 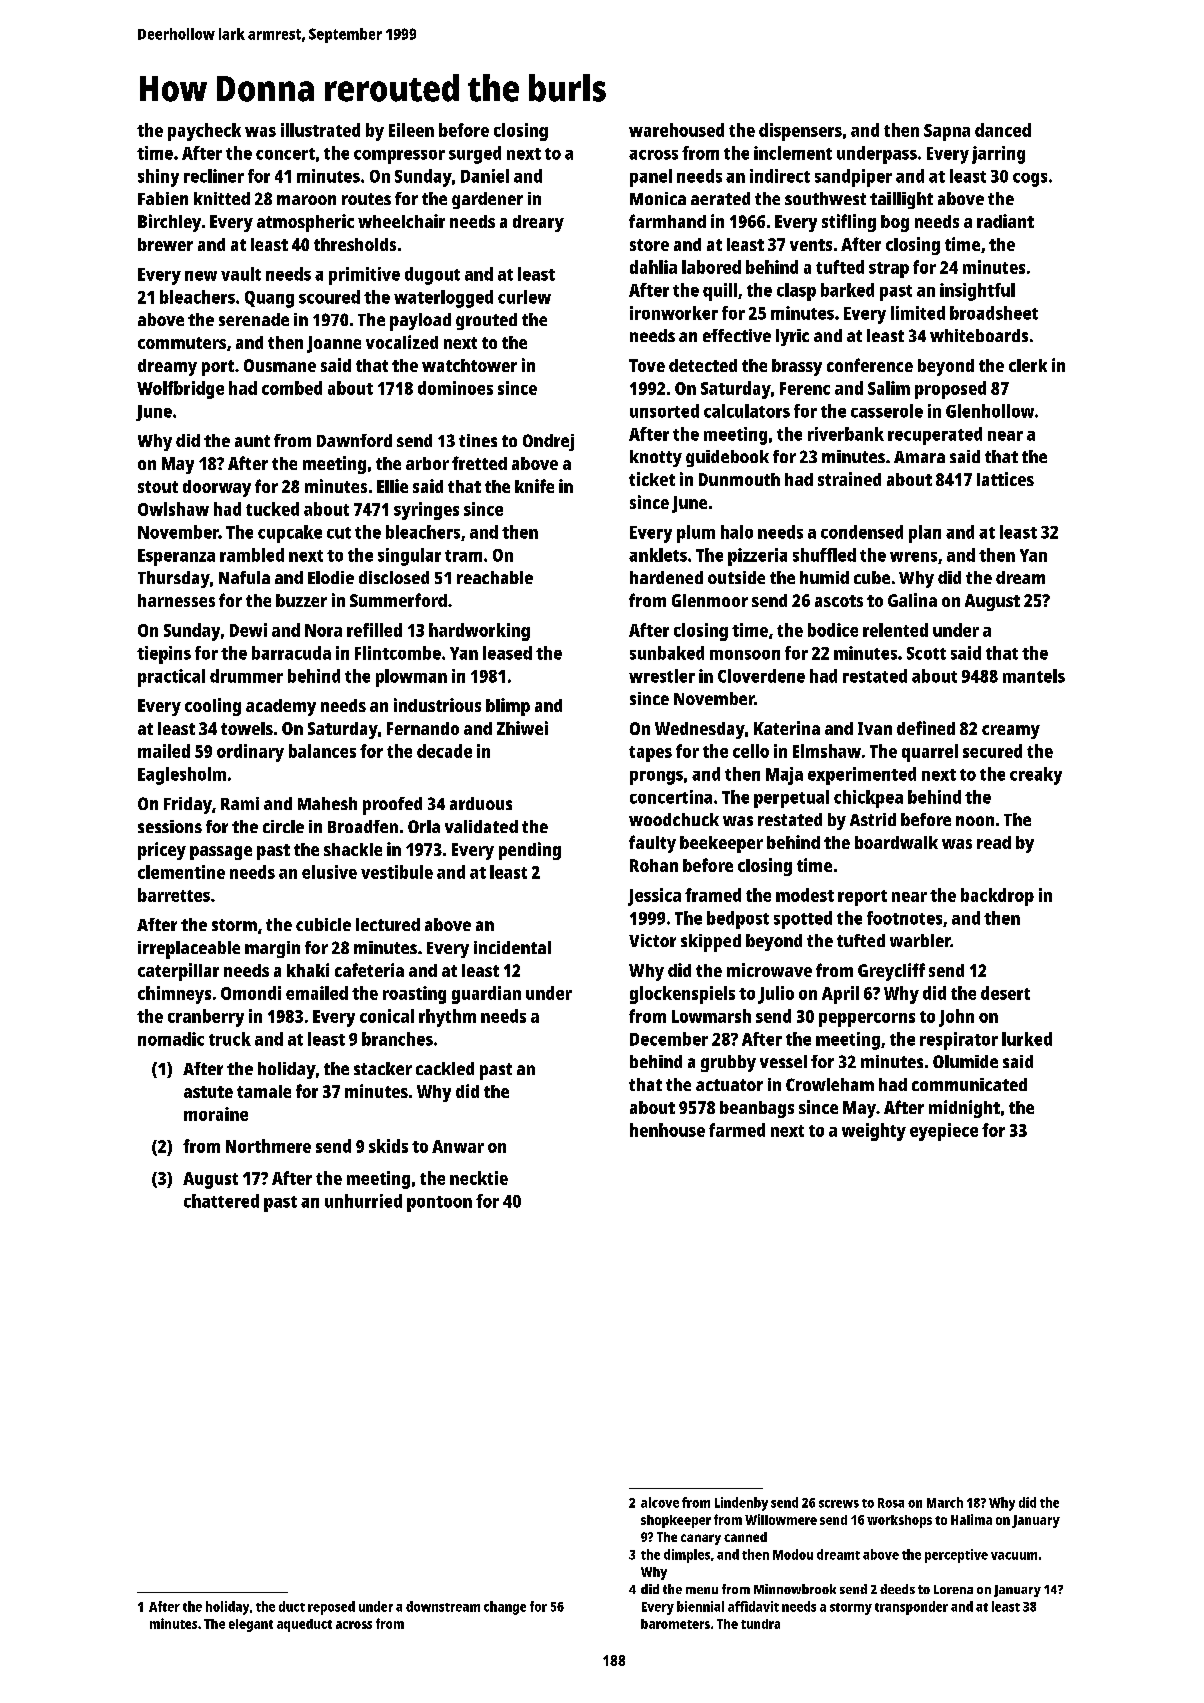 I want to click on Salim, so click(x=889, y=388).
